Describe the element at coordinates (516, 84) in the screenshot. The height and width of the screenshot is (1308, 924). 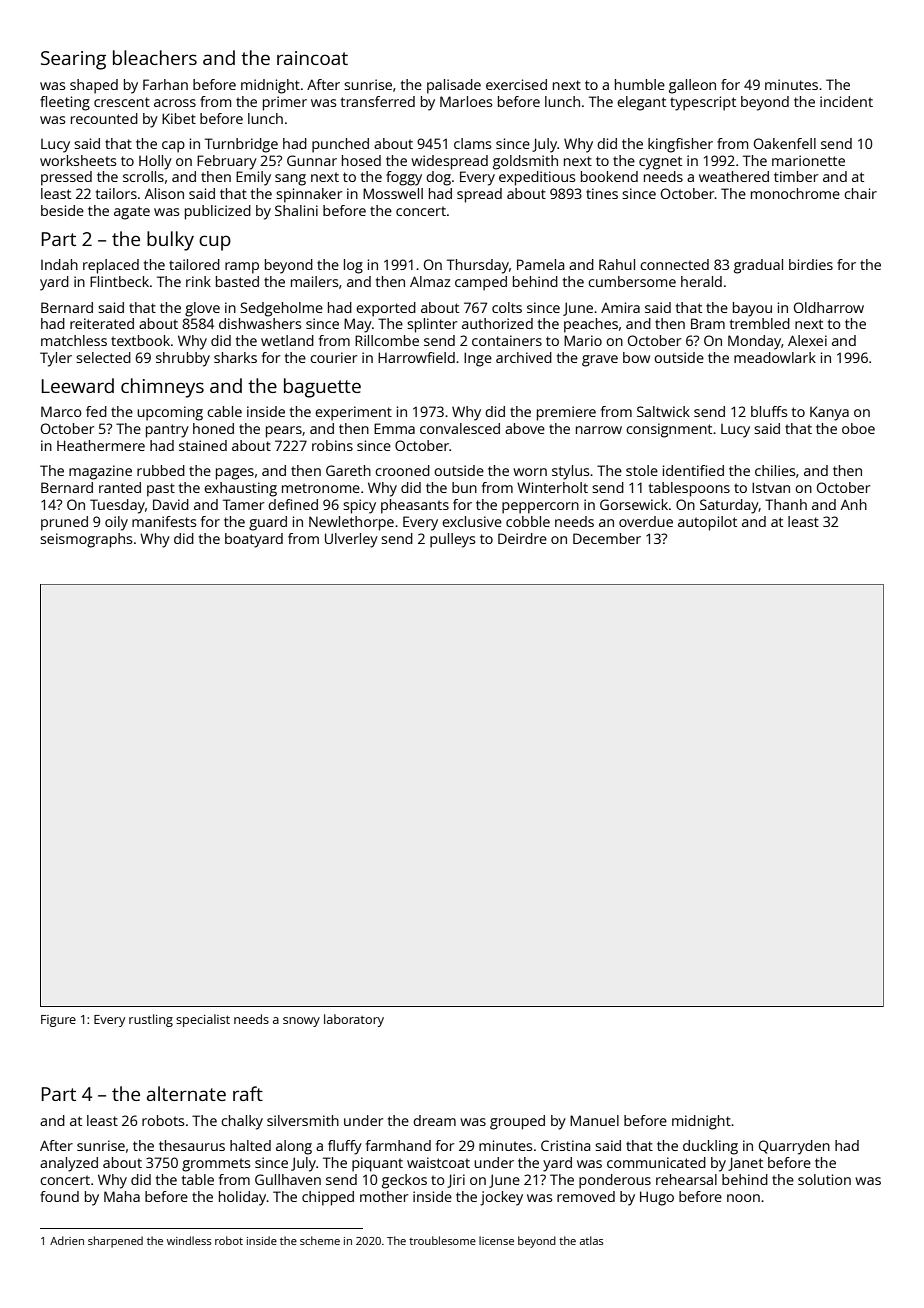
I see `exercised` at that location.
